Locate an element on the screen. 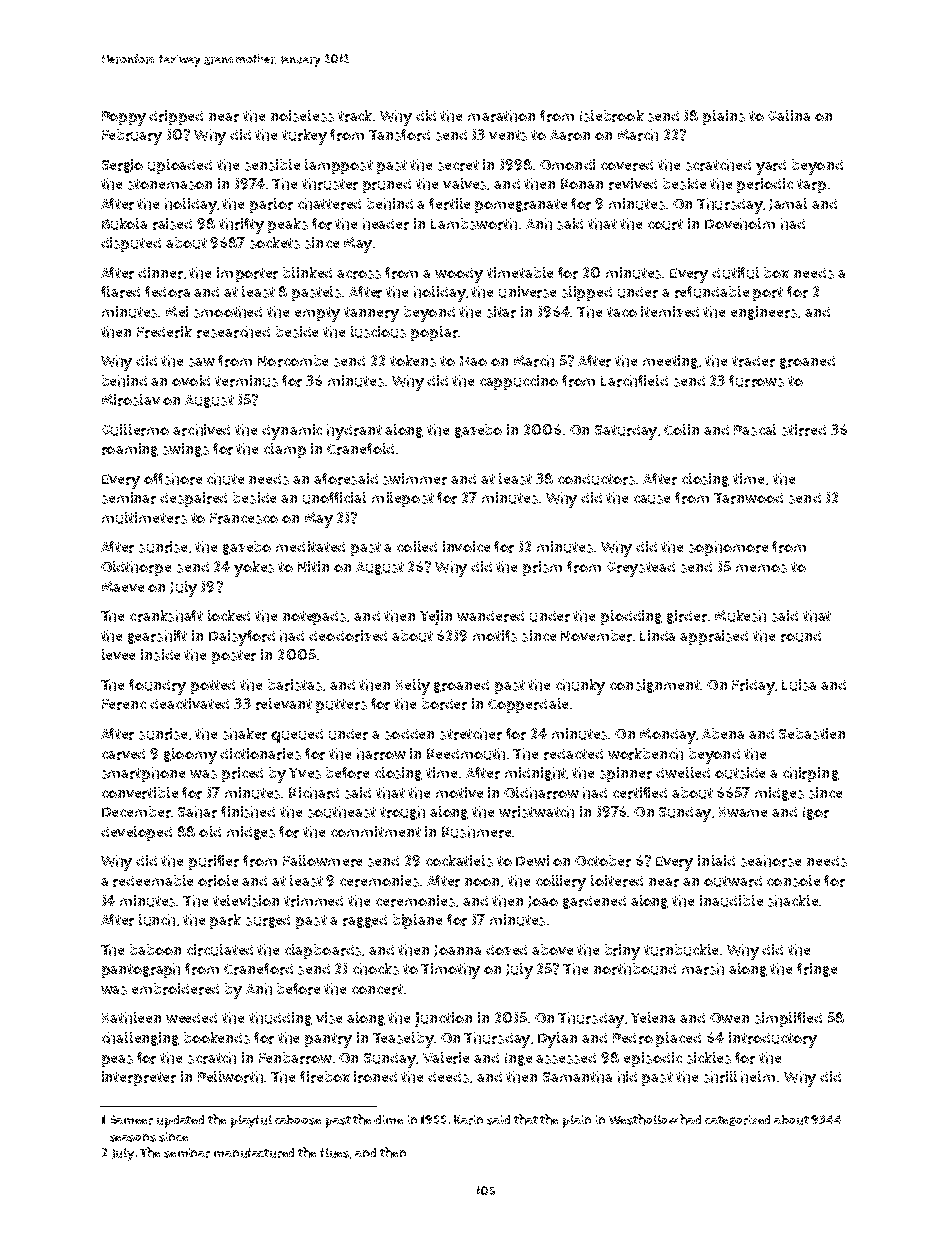 The image size is (952, 1233). Dewi is located at coordinates (532, 860).
